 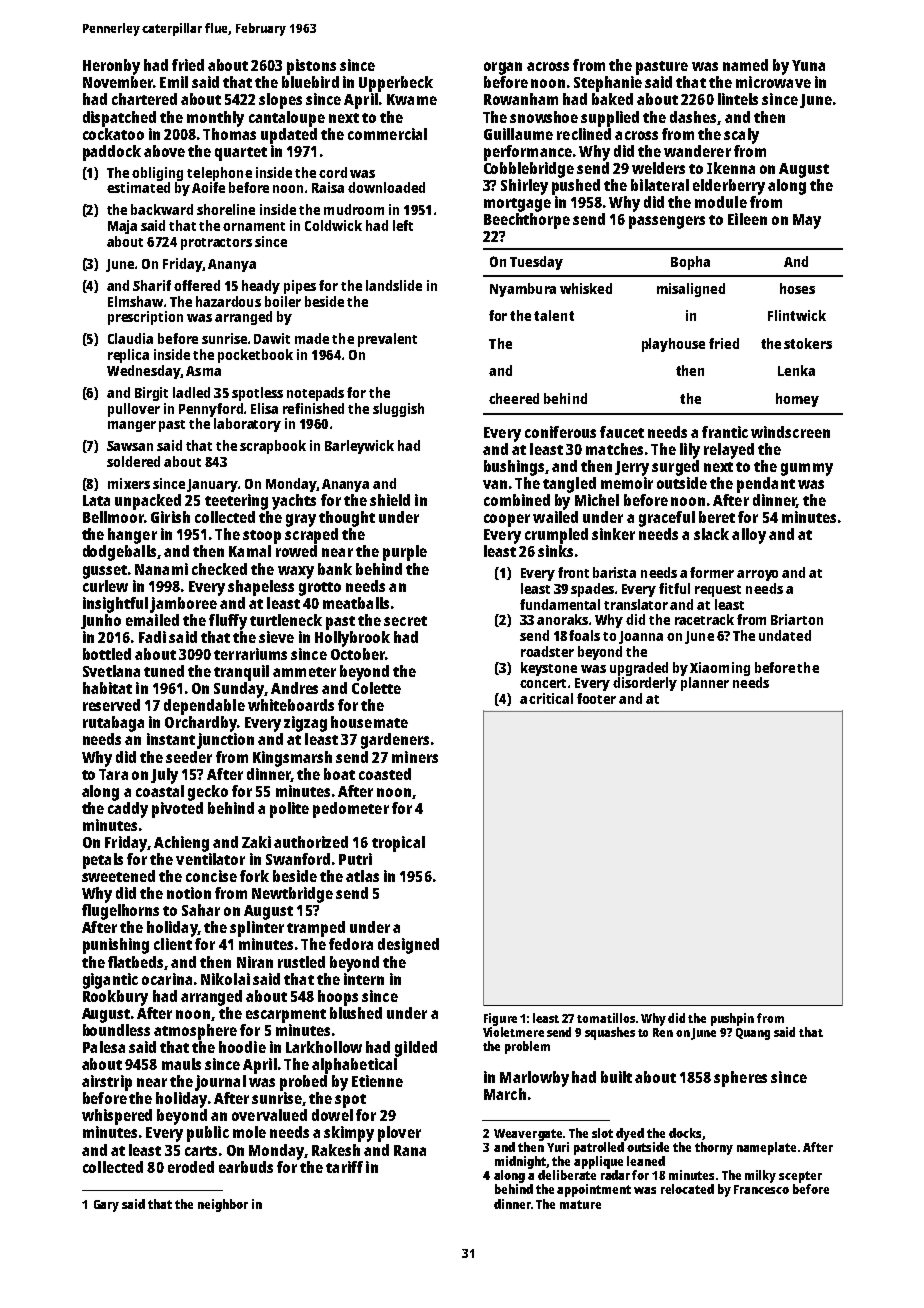 What do you see at coordinates (117, 1117) in the page?
I see `whispered` at bounding box center [117, 1117].
